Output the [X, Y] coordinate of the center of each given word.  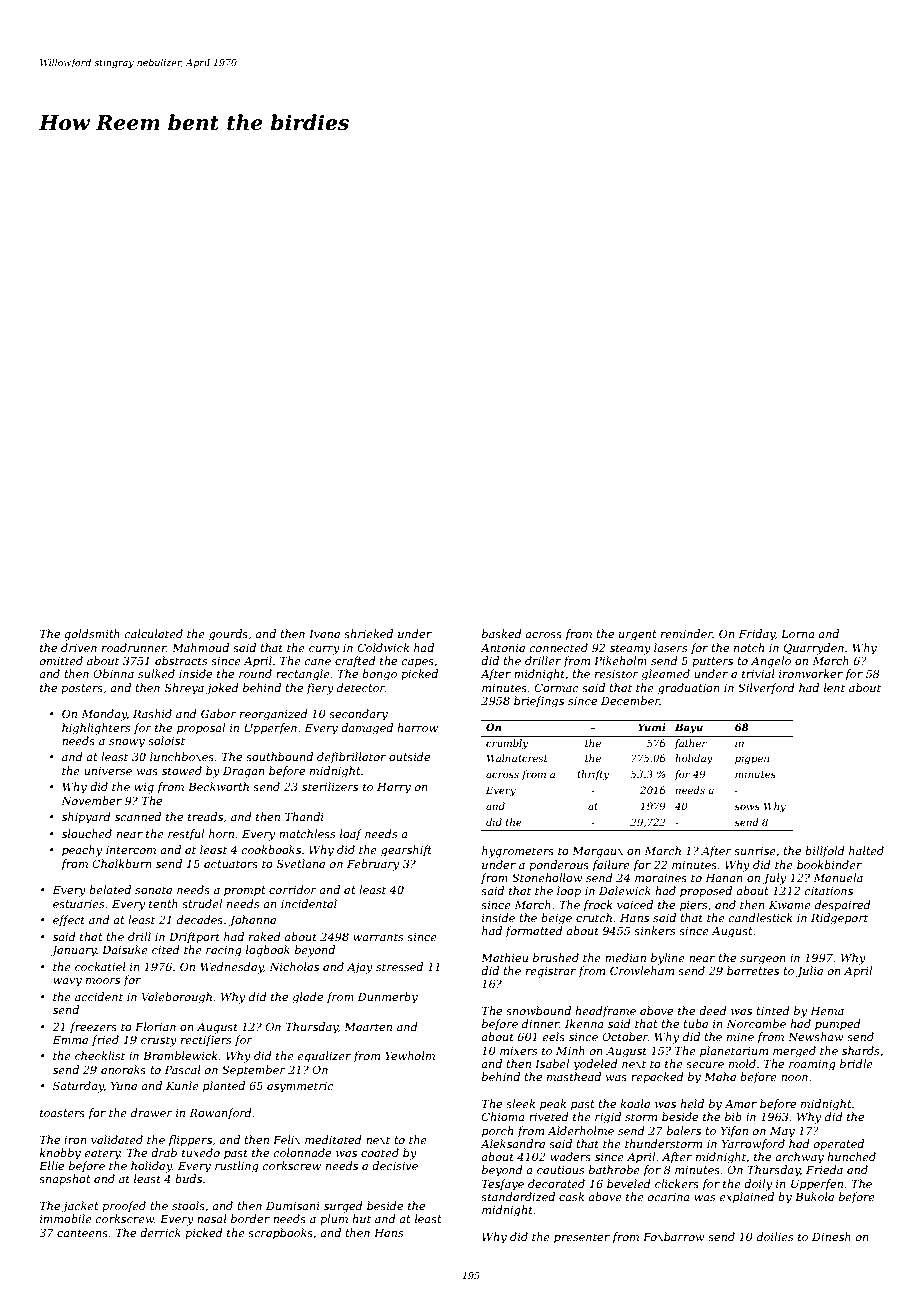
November [91, 800]
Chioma [503, 1116]
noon [794, 1078]
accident [99, 996]
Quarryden [813, 649]
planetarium [734, 1052]
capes [418, 663]
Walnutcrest [517, 758]
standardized [518, 1196]
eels [554, 1036]
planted [224, 1087]
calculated [154, 633]
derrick [160, 1232]
